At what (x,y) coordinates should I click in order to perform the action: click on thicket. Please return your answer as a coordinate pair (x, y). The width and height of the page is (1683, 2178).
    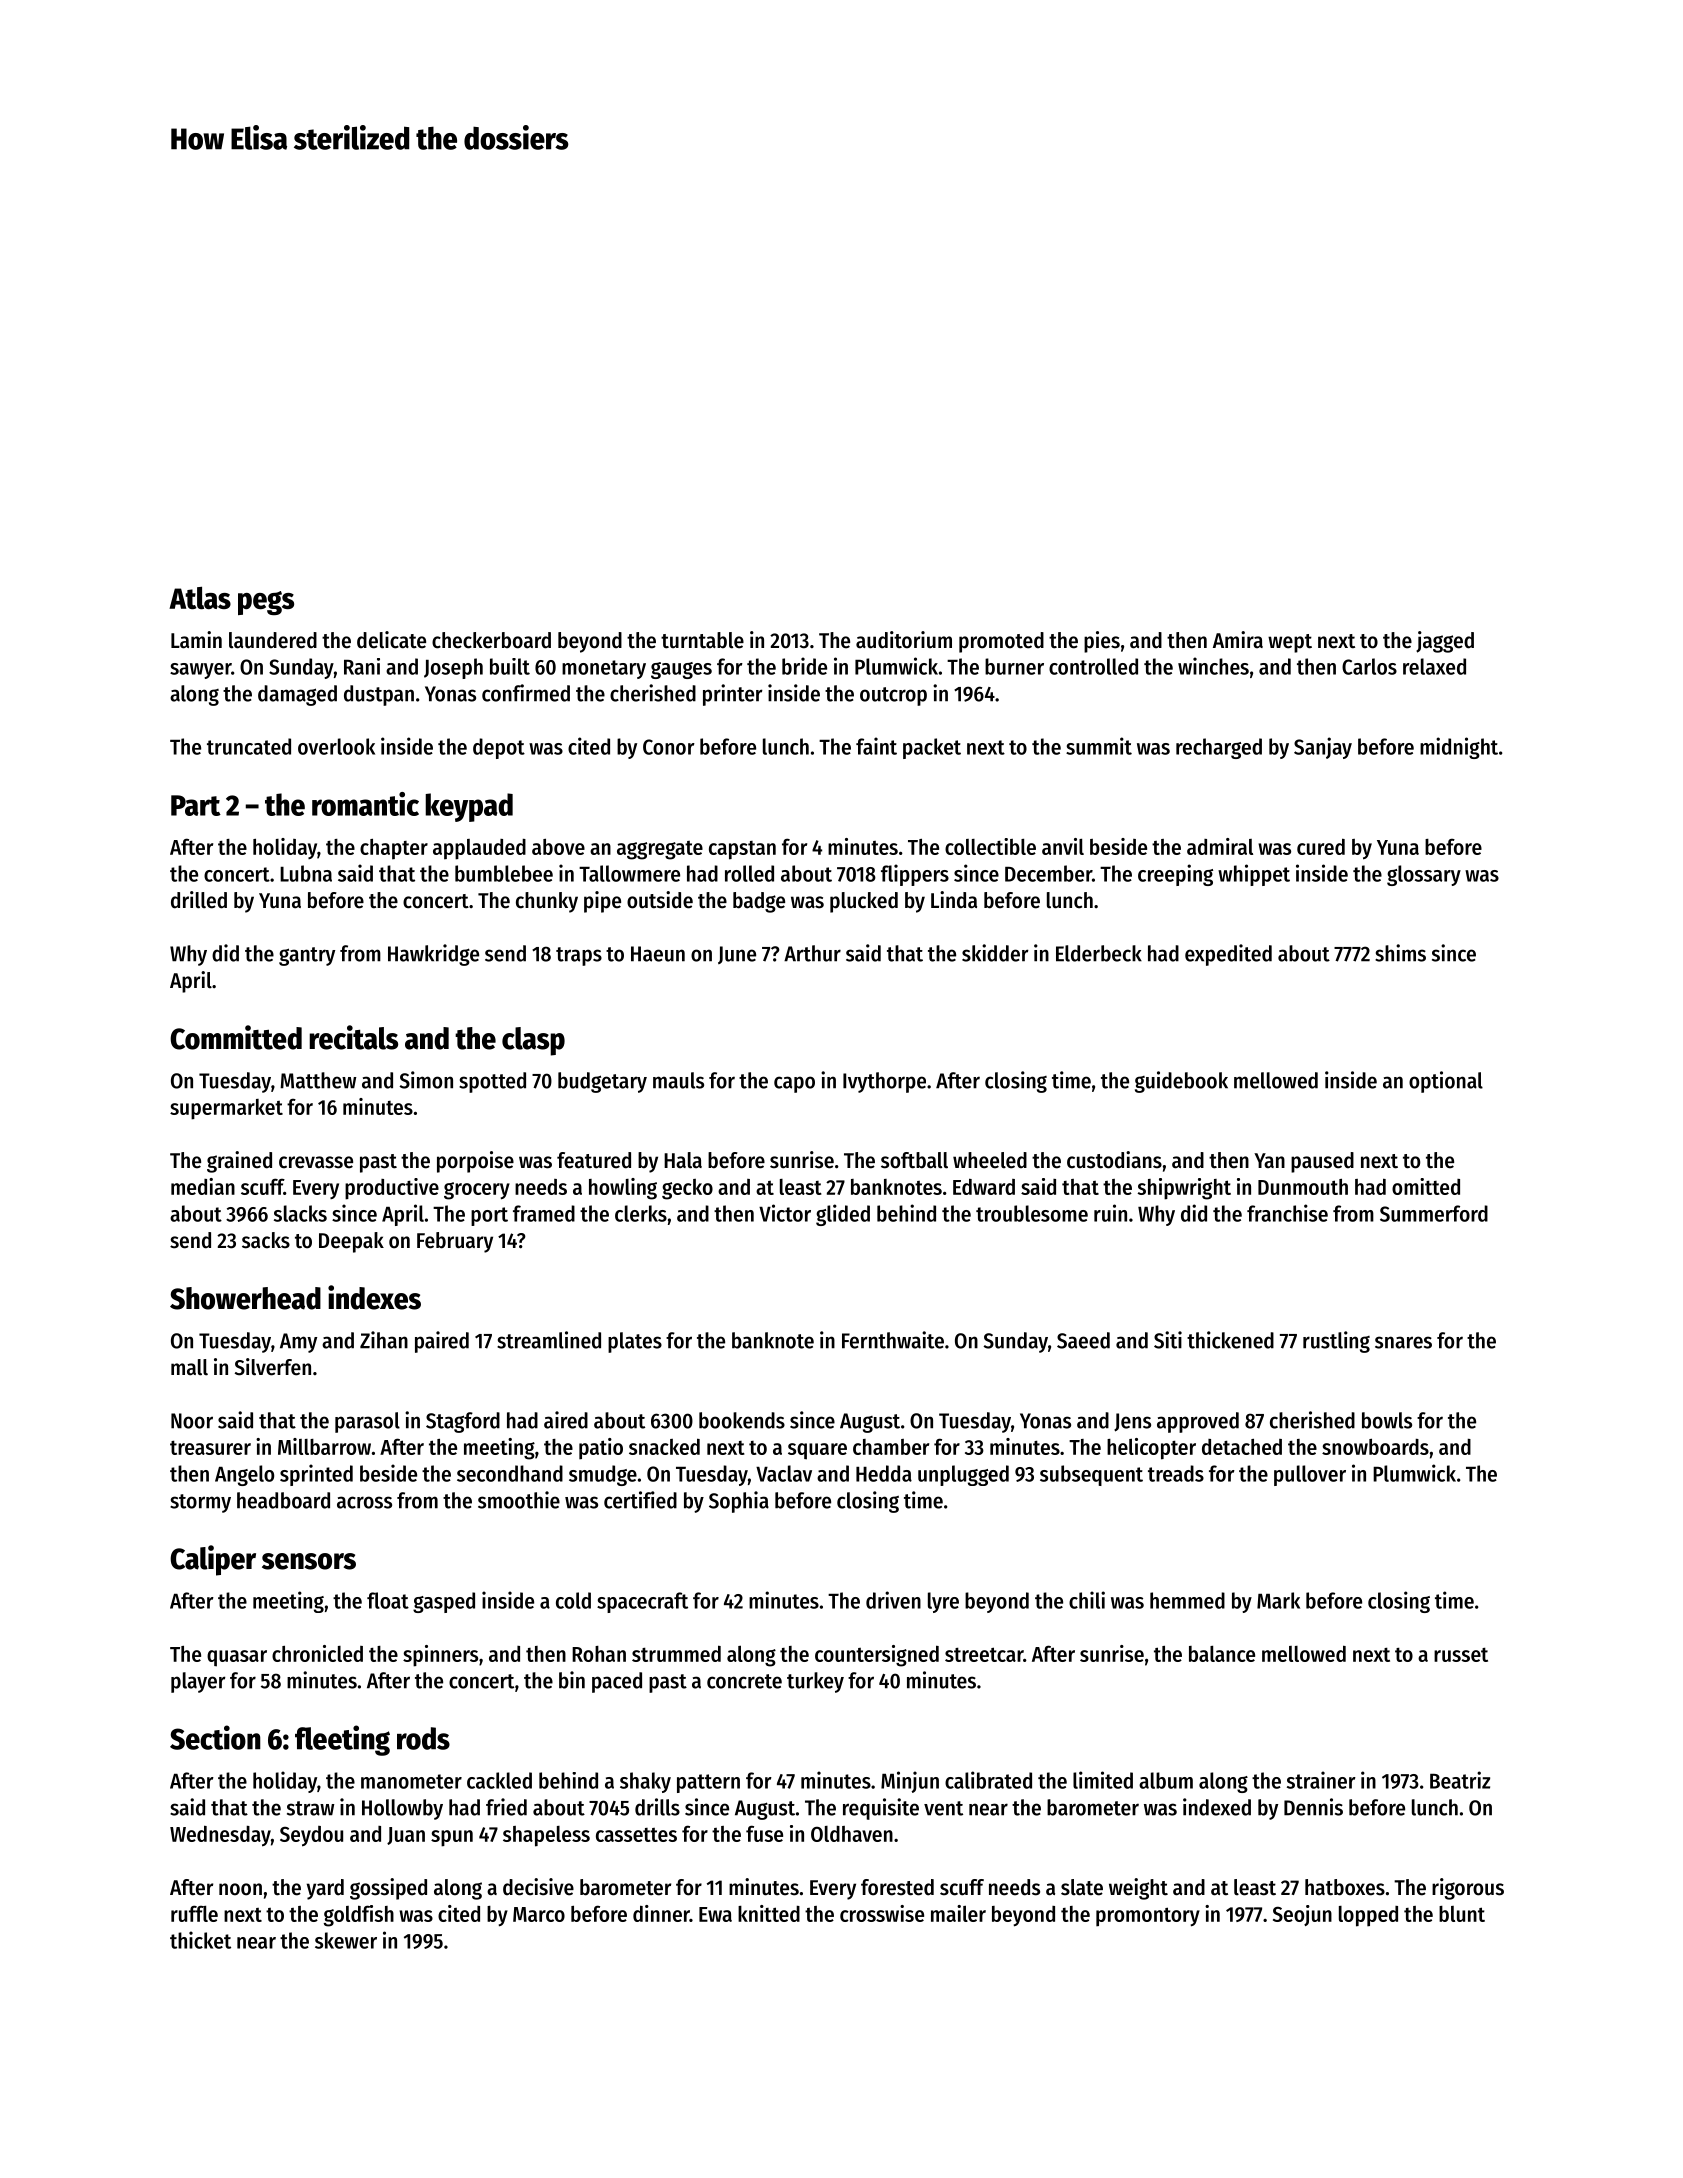
    Looking at the image, I should click on (200, 1940).
